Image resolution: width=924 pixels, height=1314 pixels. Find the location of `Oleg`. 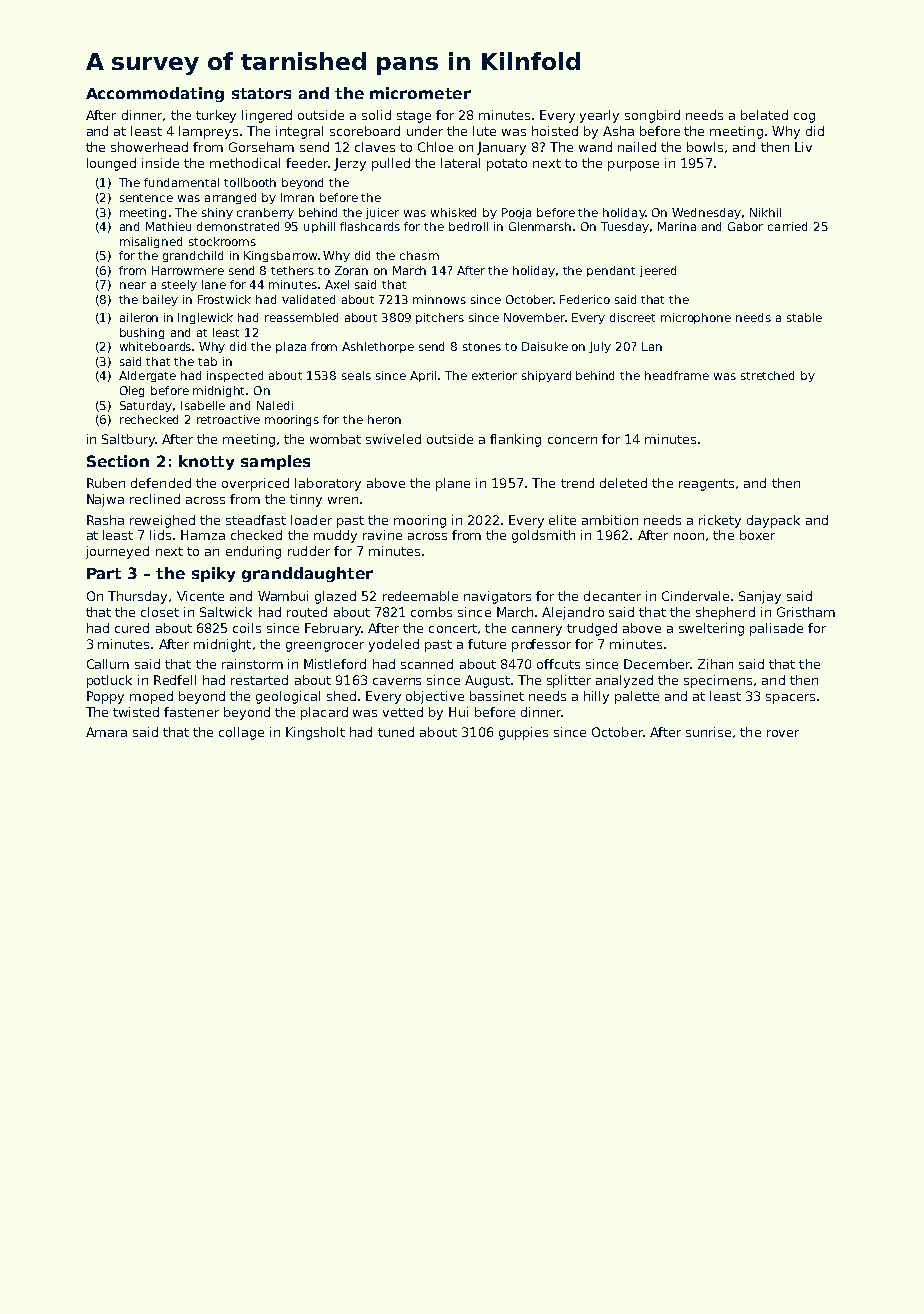

Oleg is located at coordinates (132, 391).
